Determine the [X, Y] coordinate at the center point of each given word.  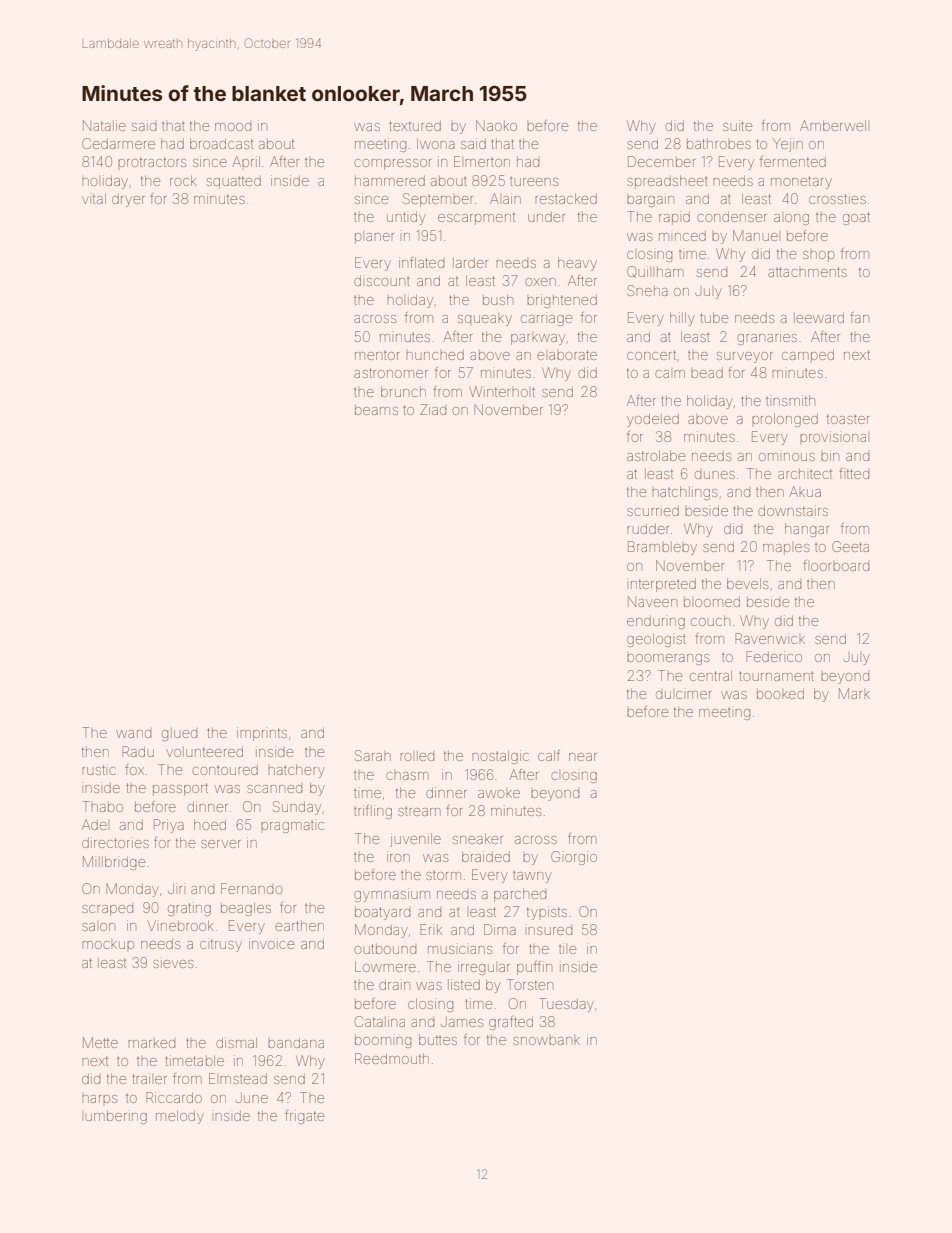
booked [780, 694]
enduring [656, 622]
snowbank [546, 1041]
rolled [417, 756]
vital [94, 198]
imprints [262, 734]
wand [133, 734]
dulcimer [683, 695]
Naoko [496, 125]
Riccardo [174, 1097]
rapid [674, 218]
